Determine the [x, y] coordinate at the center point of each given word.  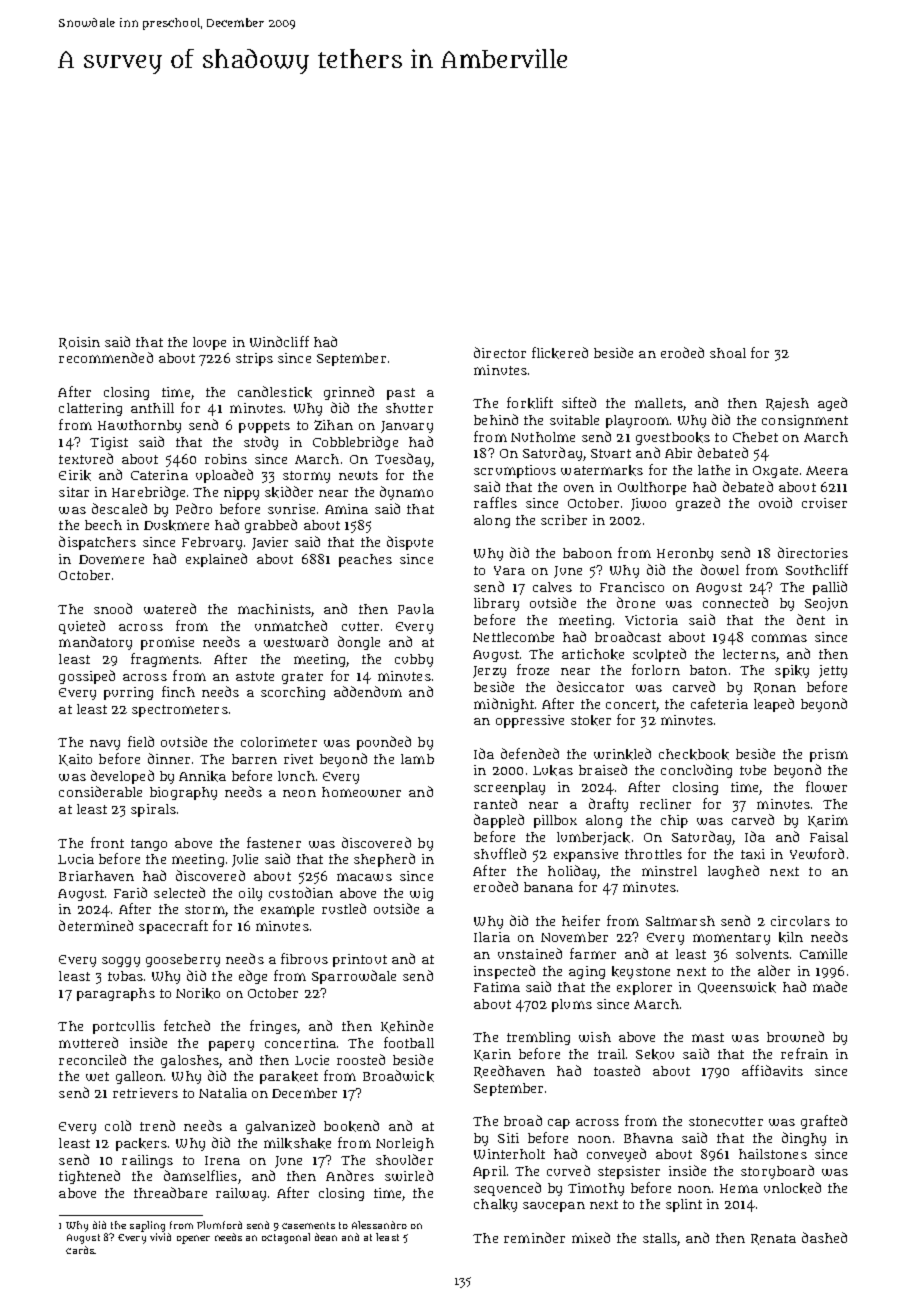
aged [832, 404]
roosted [361, 1059]
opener [193, 1239]
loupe [209, 343]
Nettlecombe [513, 637]
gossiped [87, 677]
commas [779, 638]
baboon [587, 553]
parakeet [289, 1077]
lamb [417, 759]
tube [753, 770]
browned [795, 1036]
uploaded [224, 476]
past [401, 394]
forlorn [656, 669]
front [107, 842]
